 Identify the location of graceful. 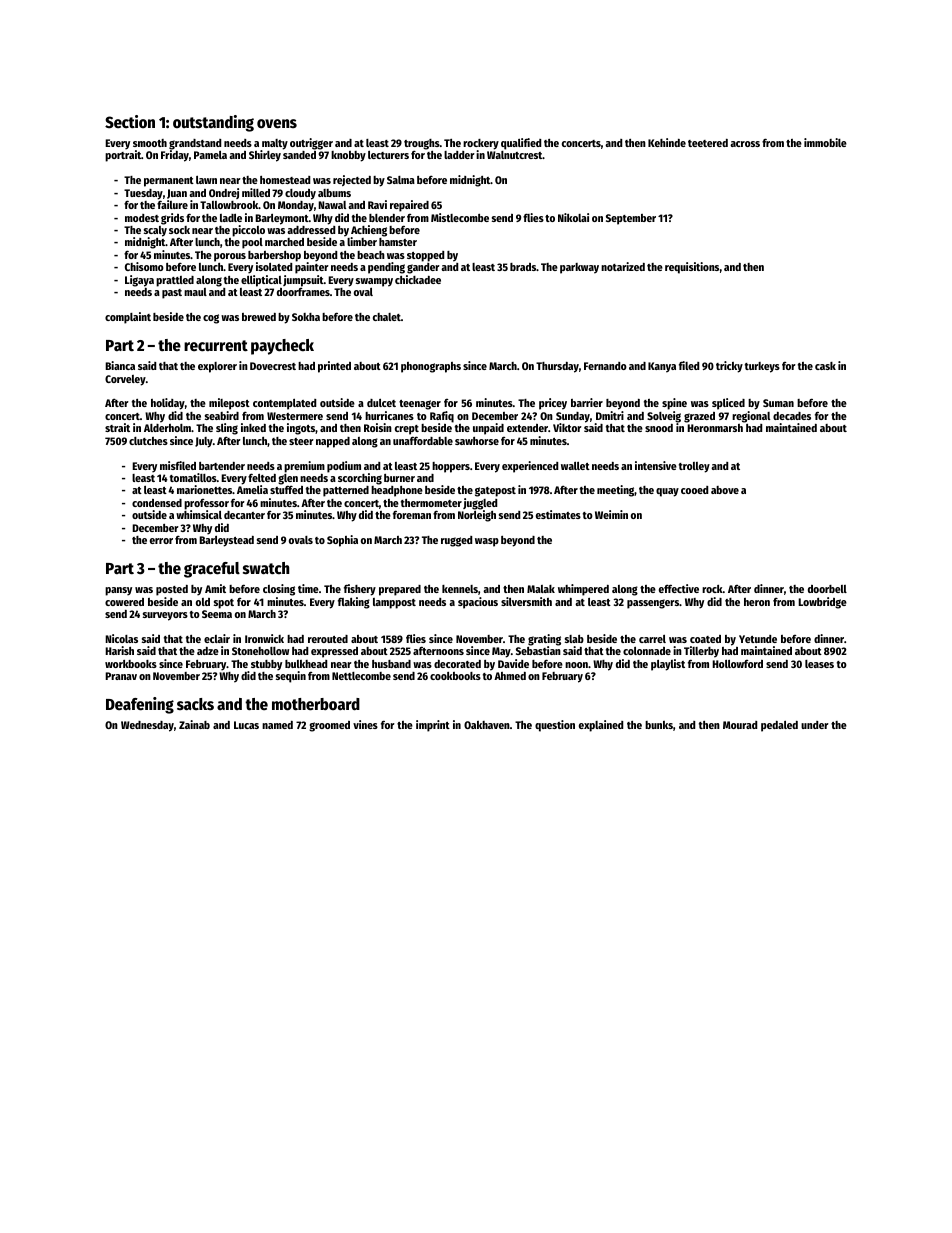
(212, 570).
